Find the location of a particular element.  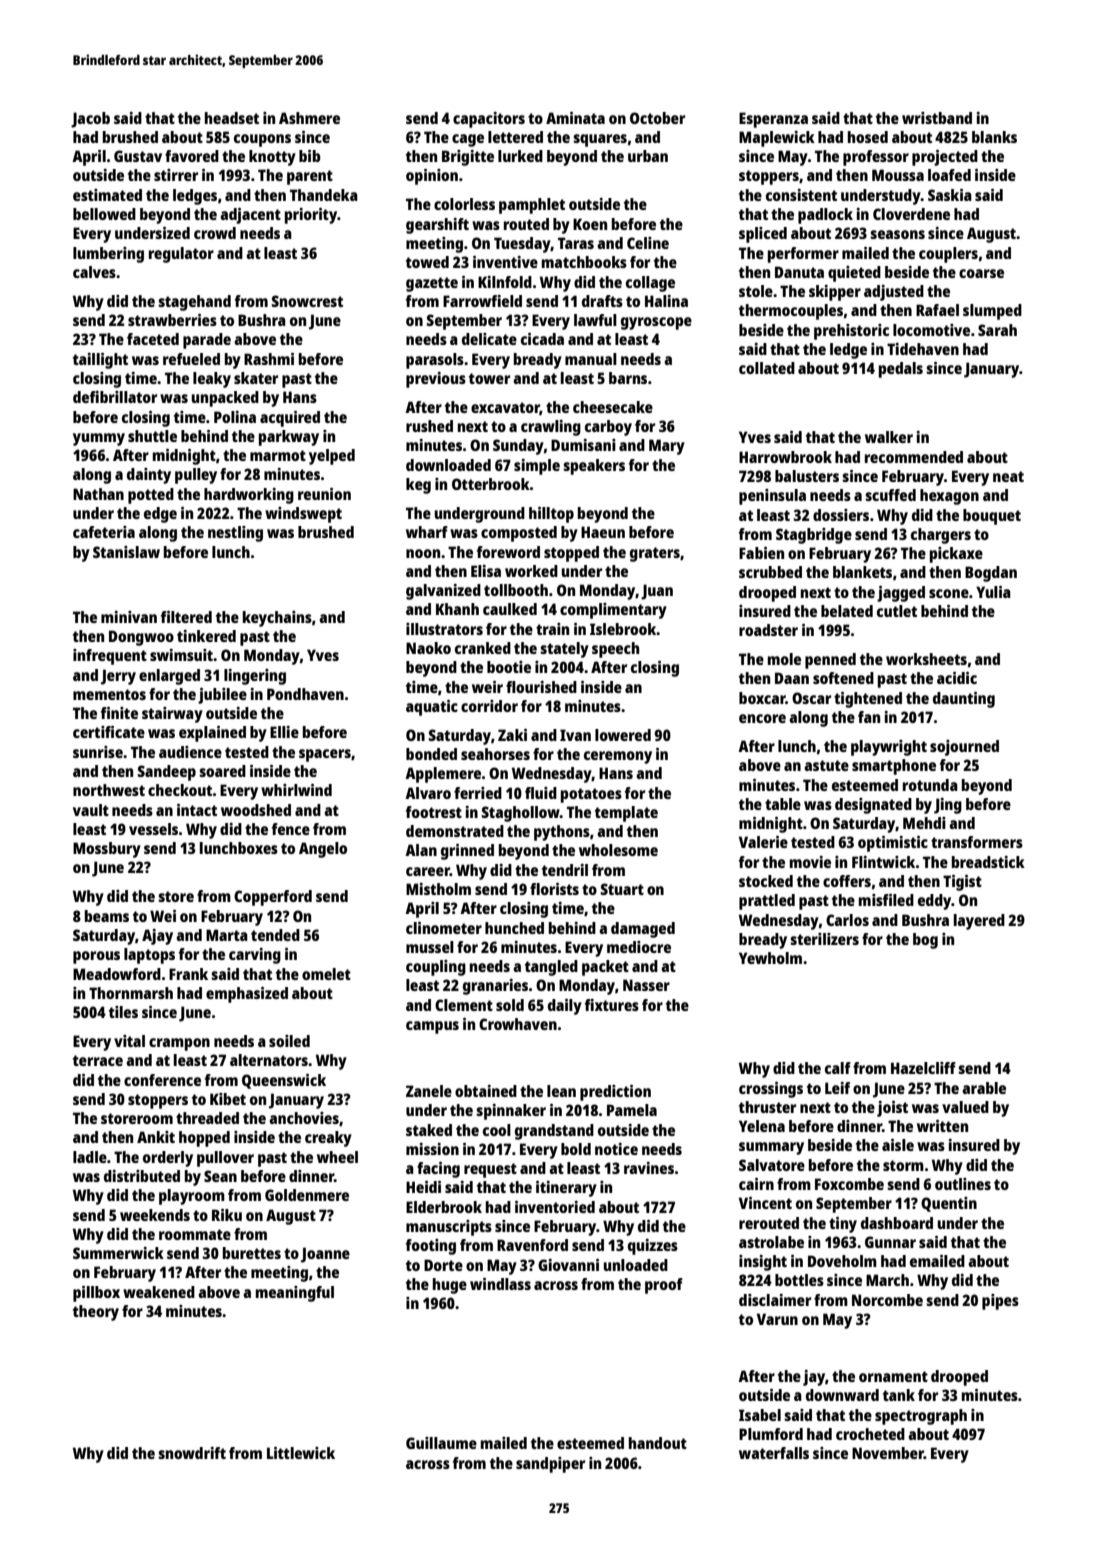

Riku is located at coordinates (227, 1215).
